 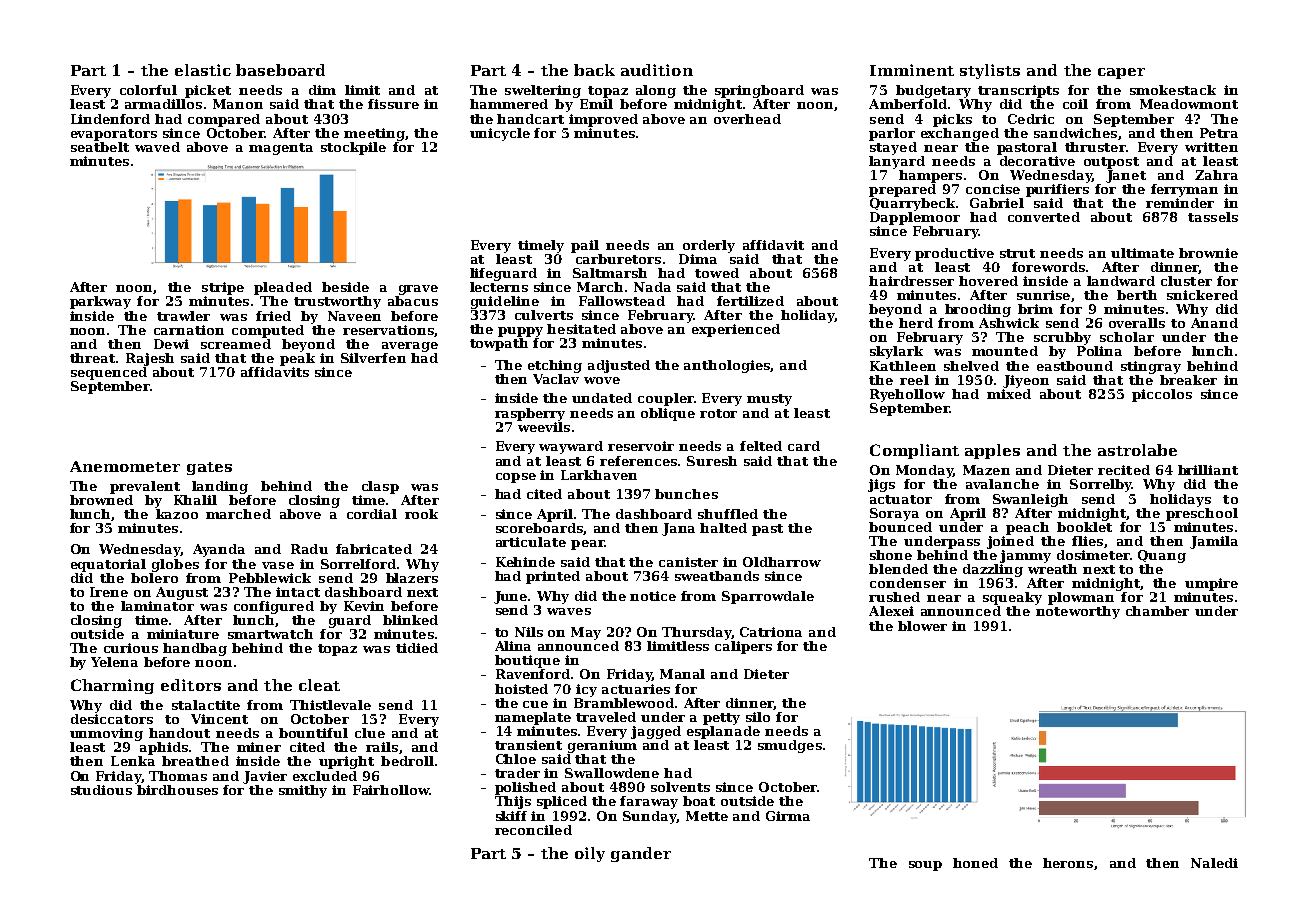 I want to click on jagged, so click(x=656, y=732).
